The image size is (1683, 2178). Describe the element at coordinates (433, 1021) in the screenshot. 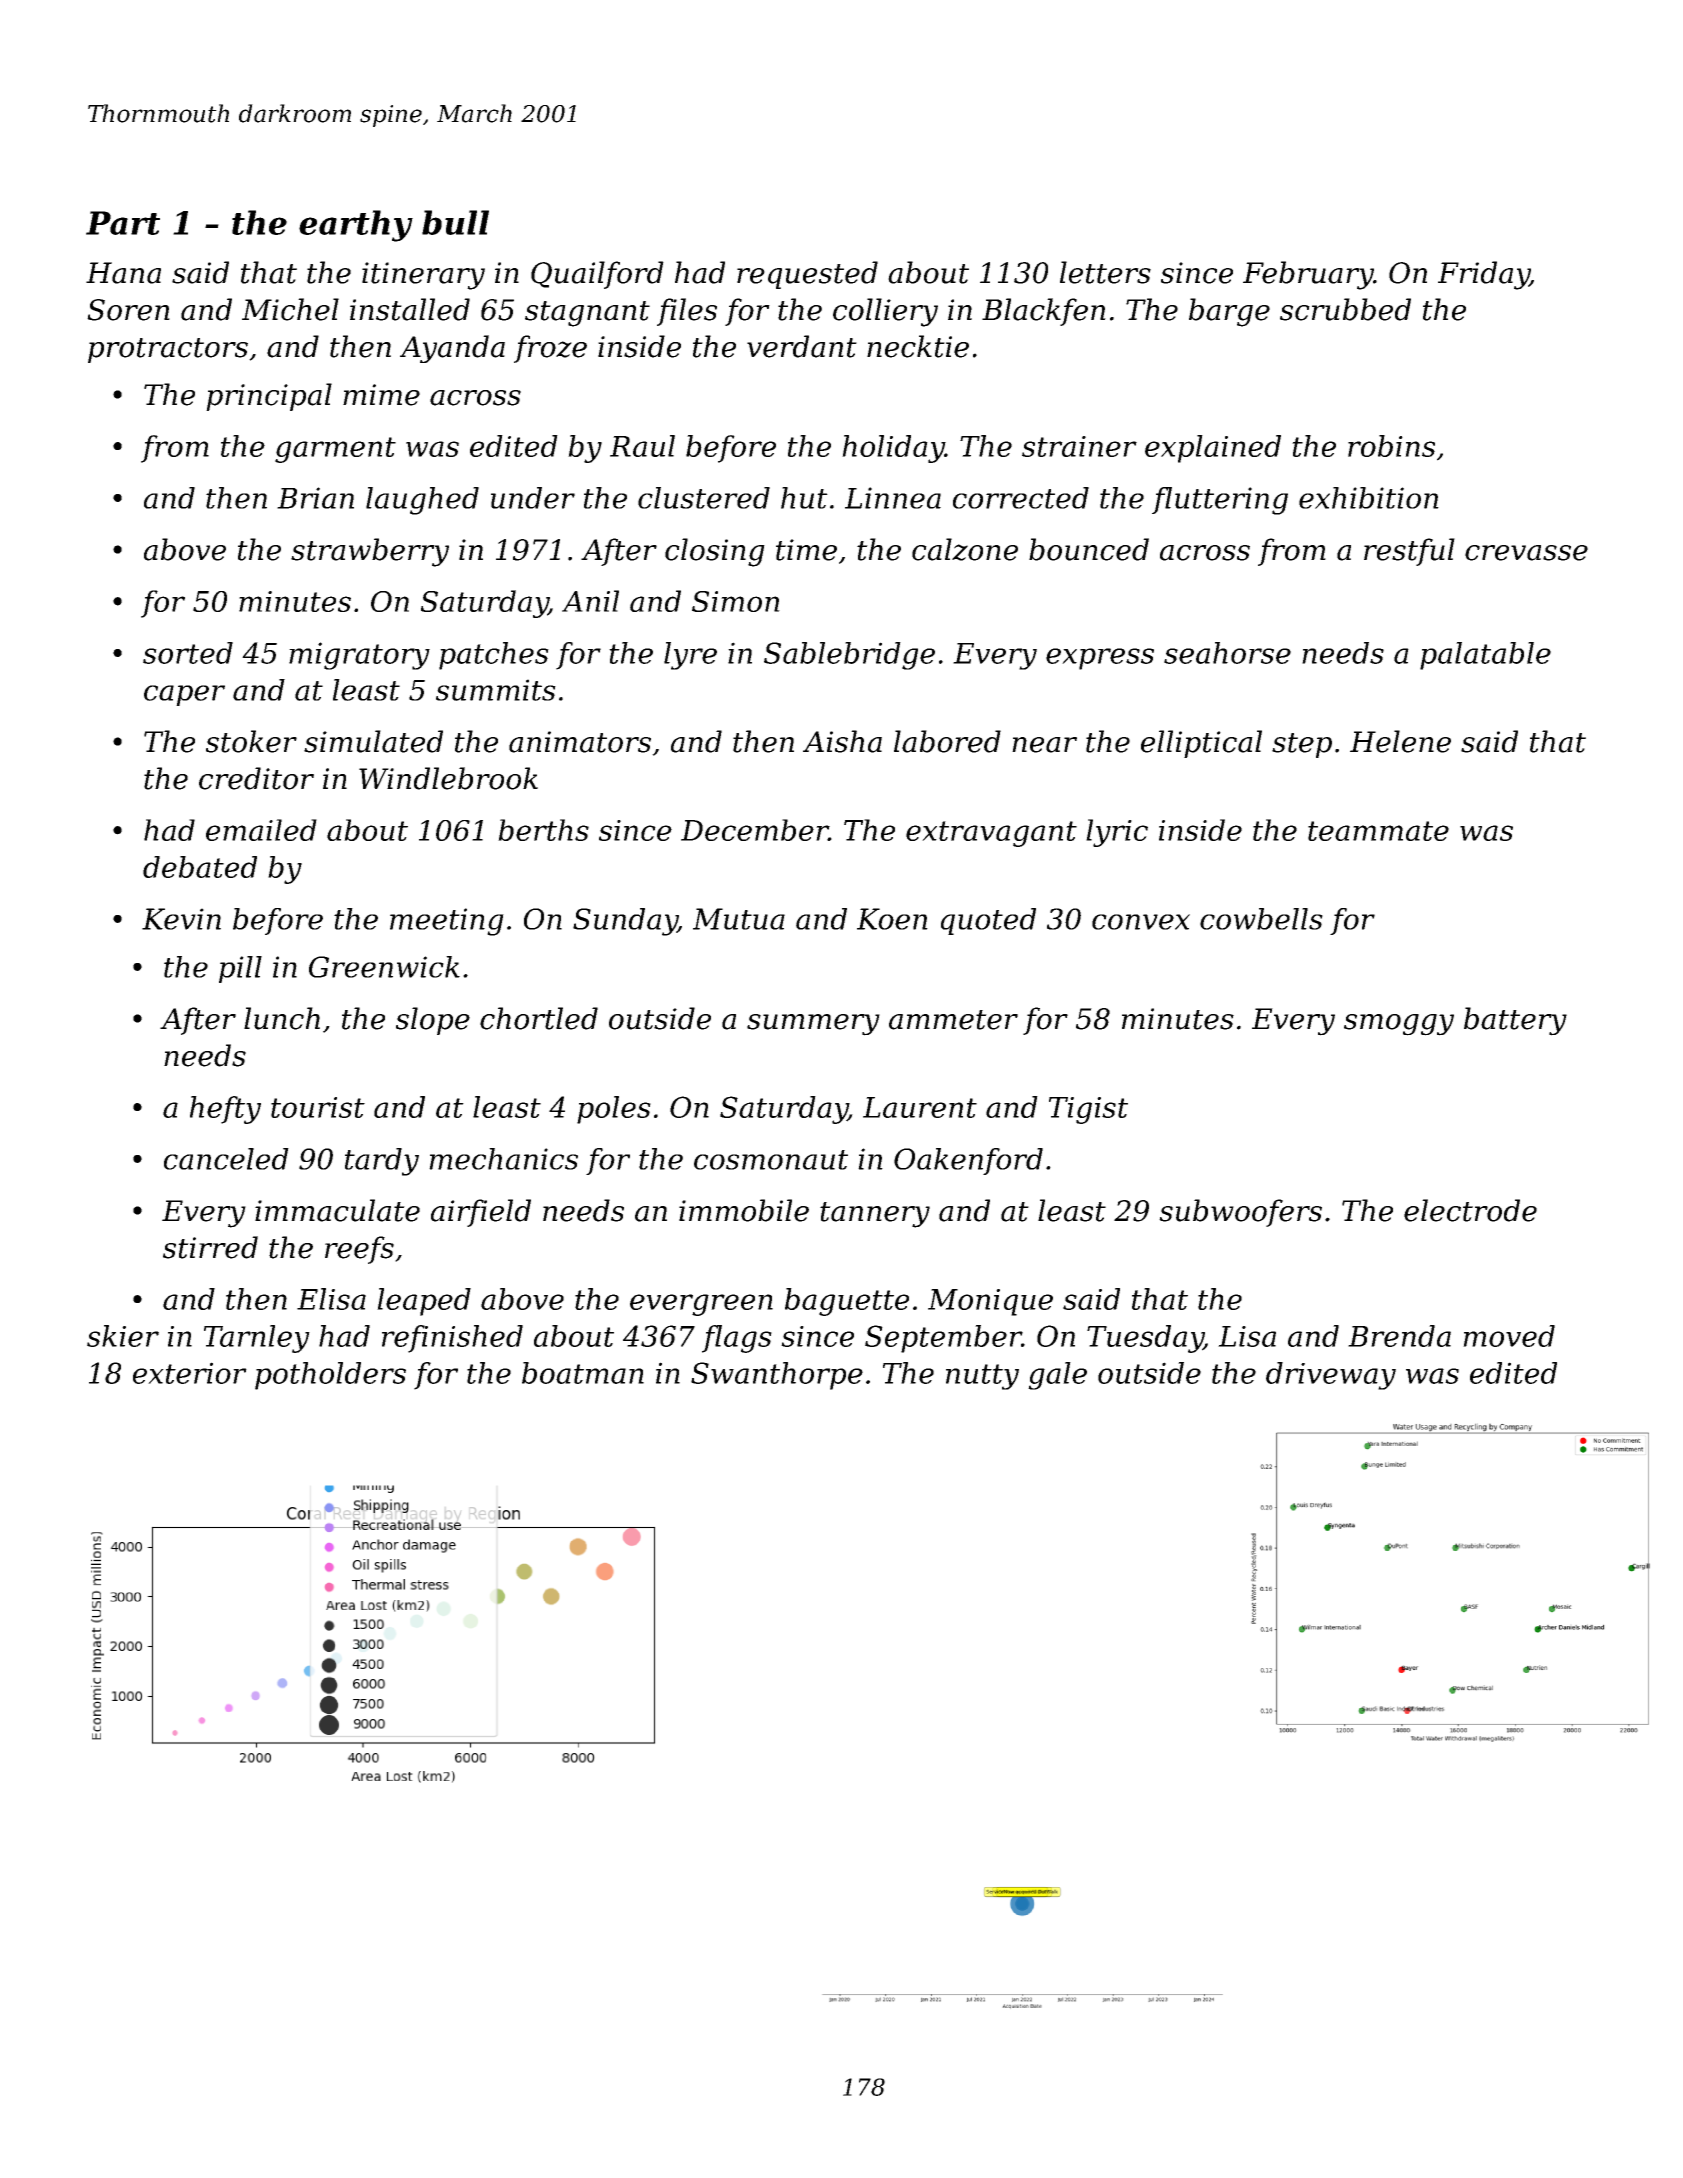

I see `slope` at that location.
